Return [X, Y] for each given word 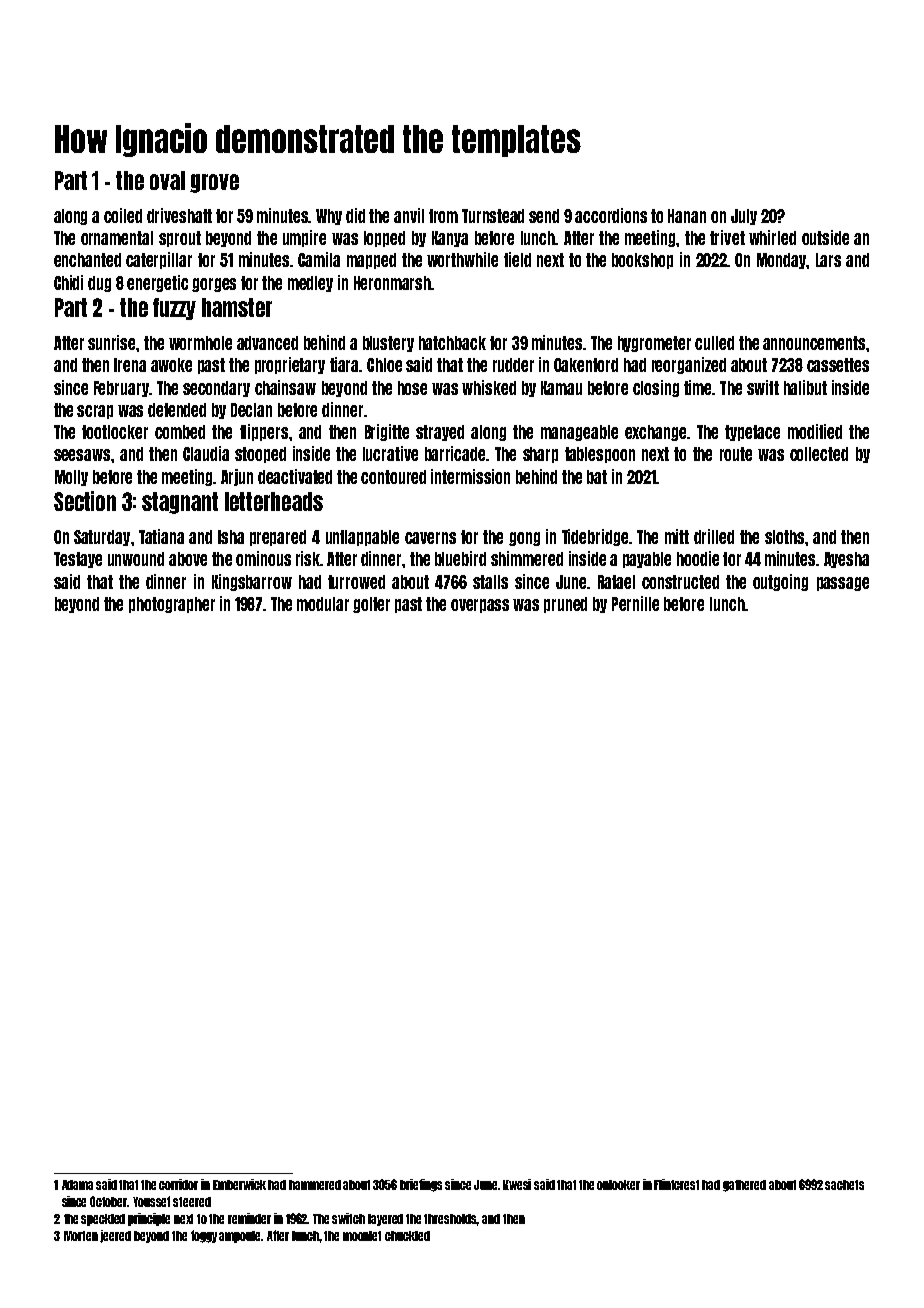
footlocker [115, 432]
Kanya [450, 239]
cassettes [838, 365]
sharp [540, 455]
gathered [744, 1186]
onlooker [618, 1185]
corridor [178, 1184]
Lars [828, 260]
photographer [172, 605]
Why [329, 217]
